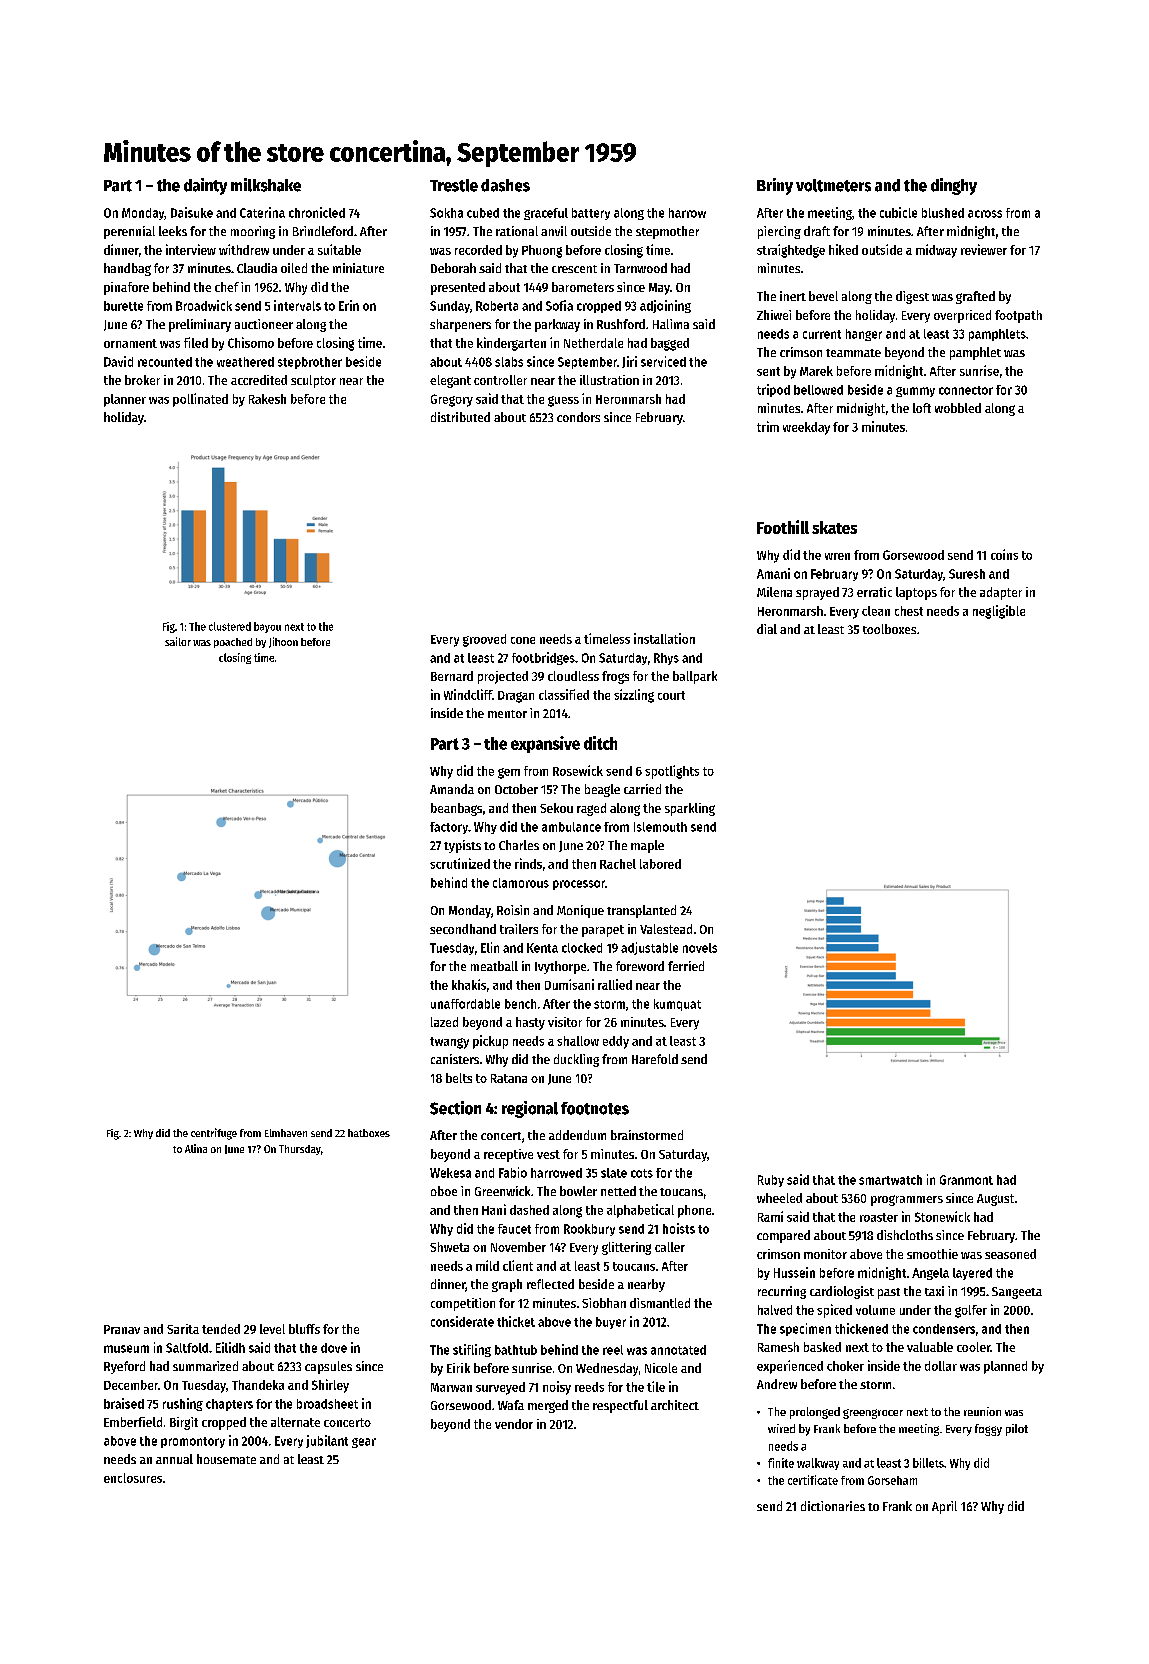 The image size is (1149, 1664). Describe the element at coordinates (505, 185) in the image. I see `dashes` at that location.
